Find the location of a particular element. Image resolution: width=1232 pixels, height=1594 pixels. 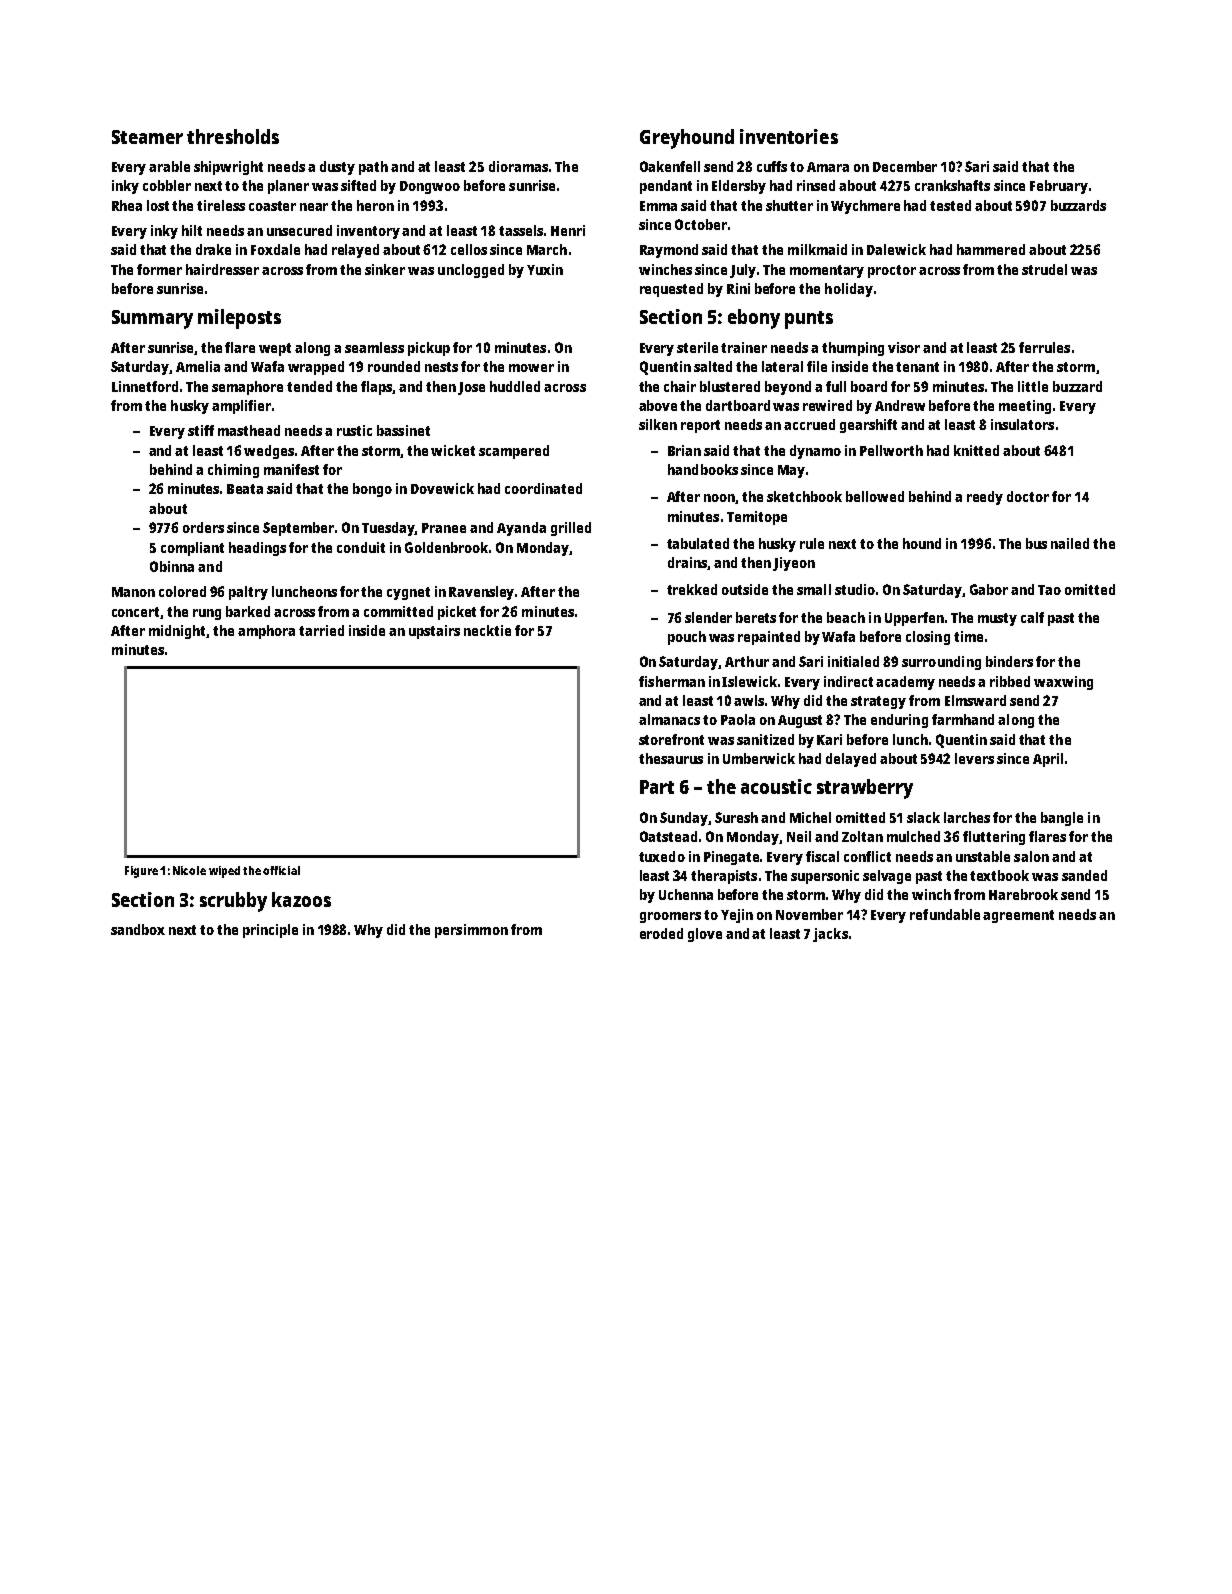

lateral is located at coordinates (782, 366).
